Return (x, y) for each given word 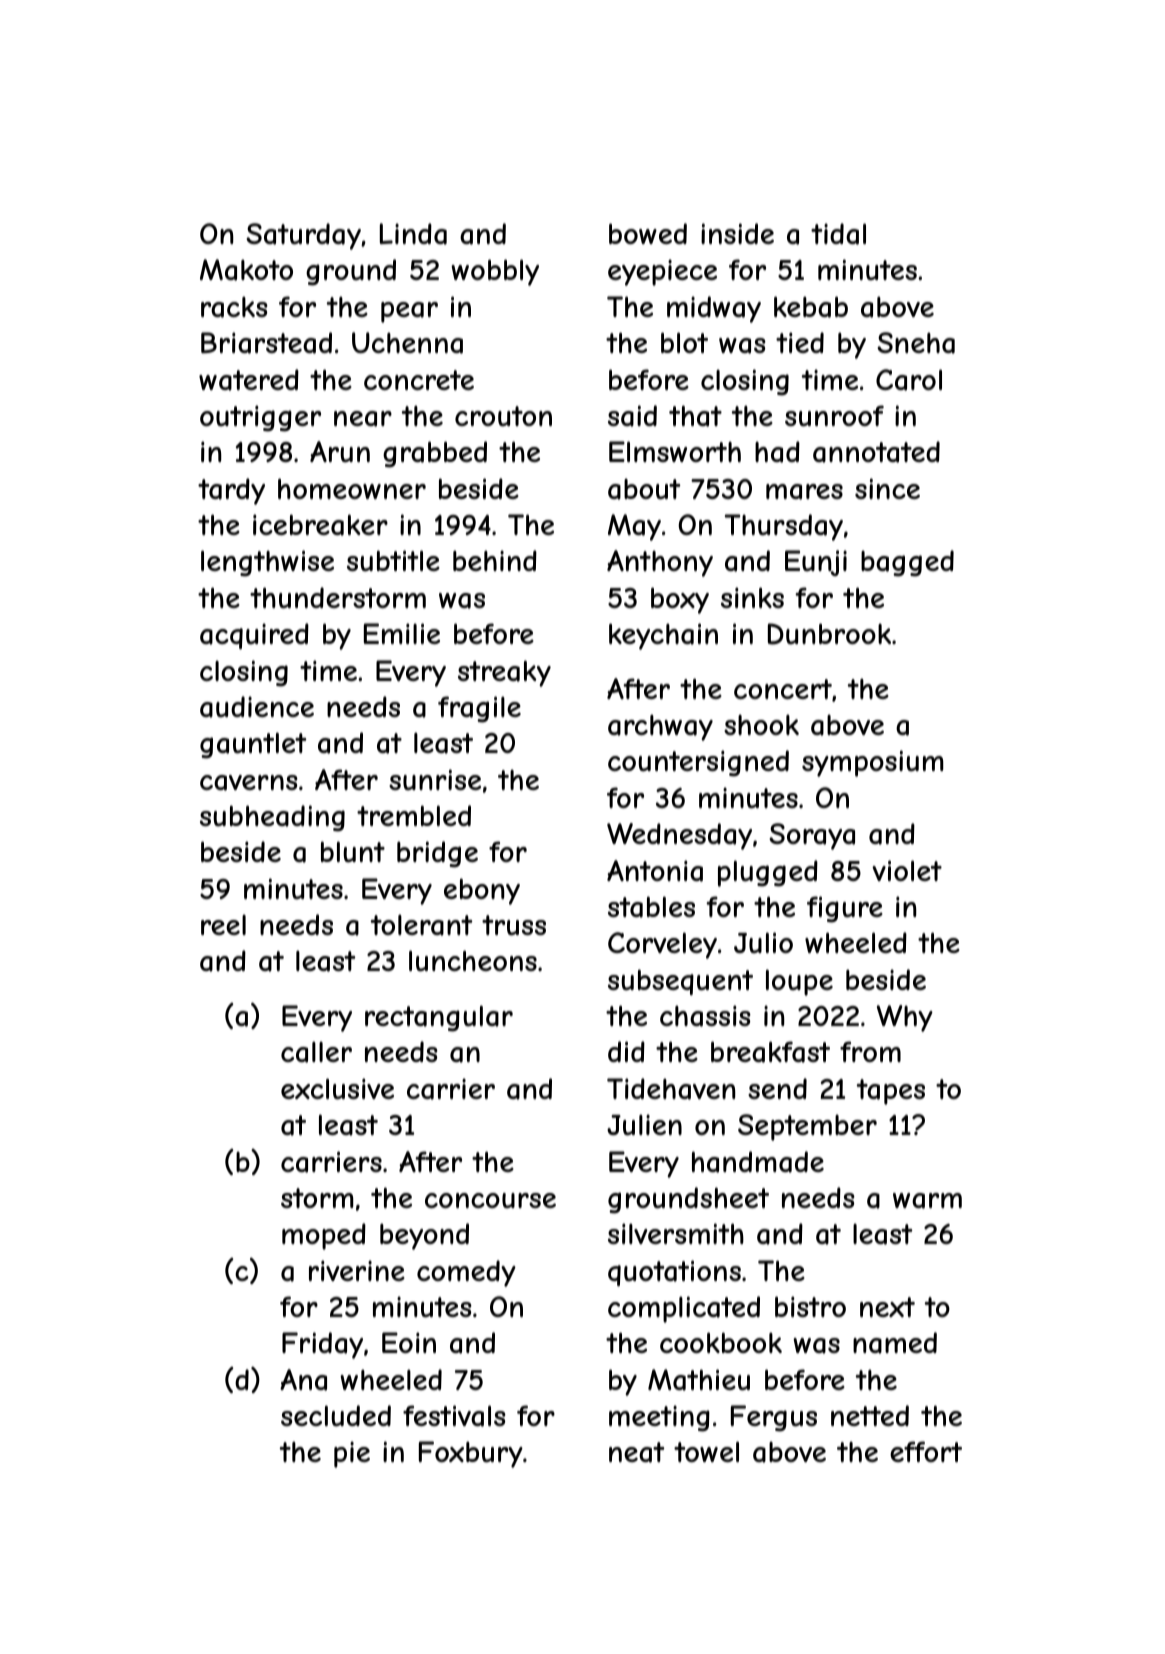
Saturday (303, 236)
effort (926, 1451)
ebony (482, 891)
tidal (838, 234)
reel (223, 925)
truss (514, 925)
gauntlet (253, 745)
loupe (799, 982)
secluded (336, 1416)
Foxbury (471, 1454)
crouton (503, 416)
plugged (768, 873)
